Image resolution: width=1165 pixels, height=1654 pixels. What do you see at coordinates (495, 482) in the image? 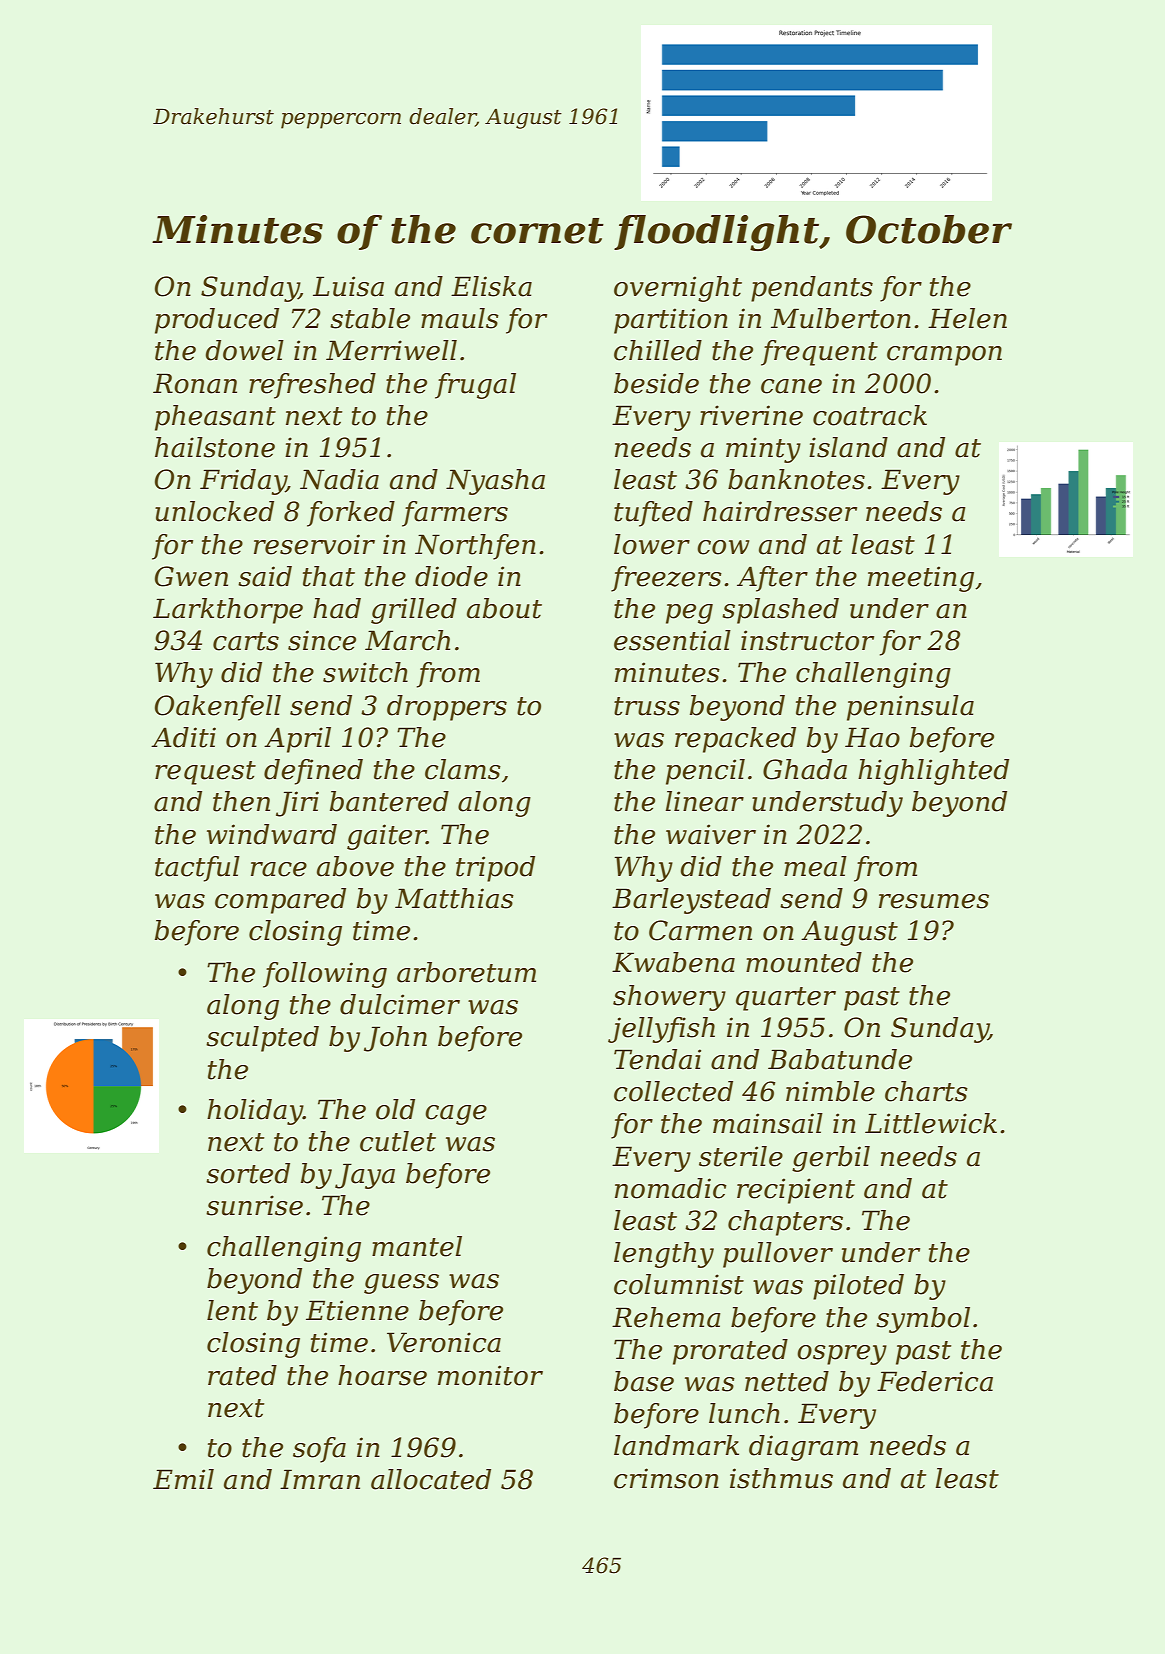
I see `Nyasha` at bounding box center [495, 482].
